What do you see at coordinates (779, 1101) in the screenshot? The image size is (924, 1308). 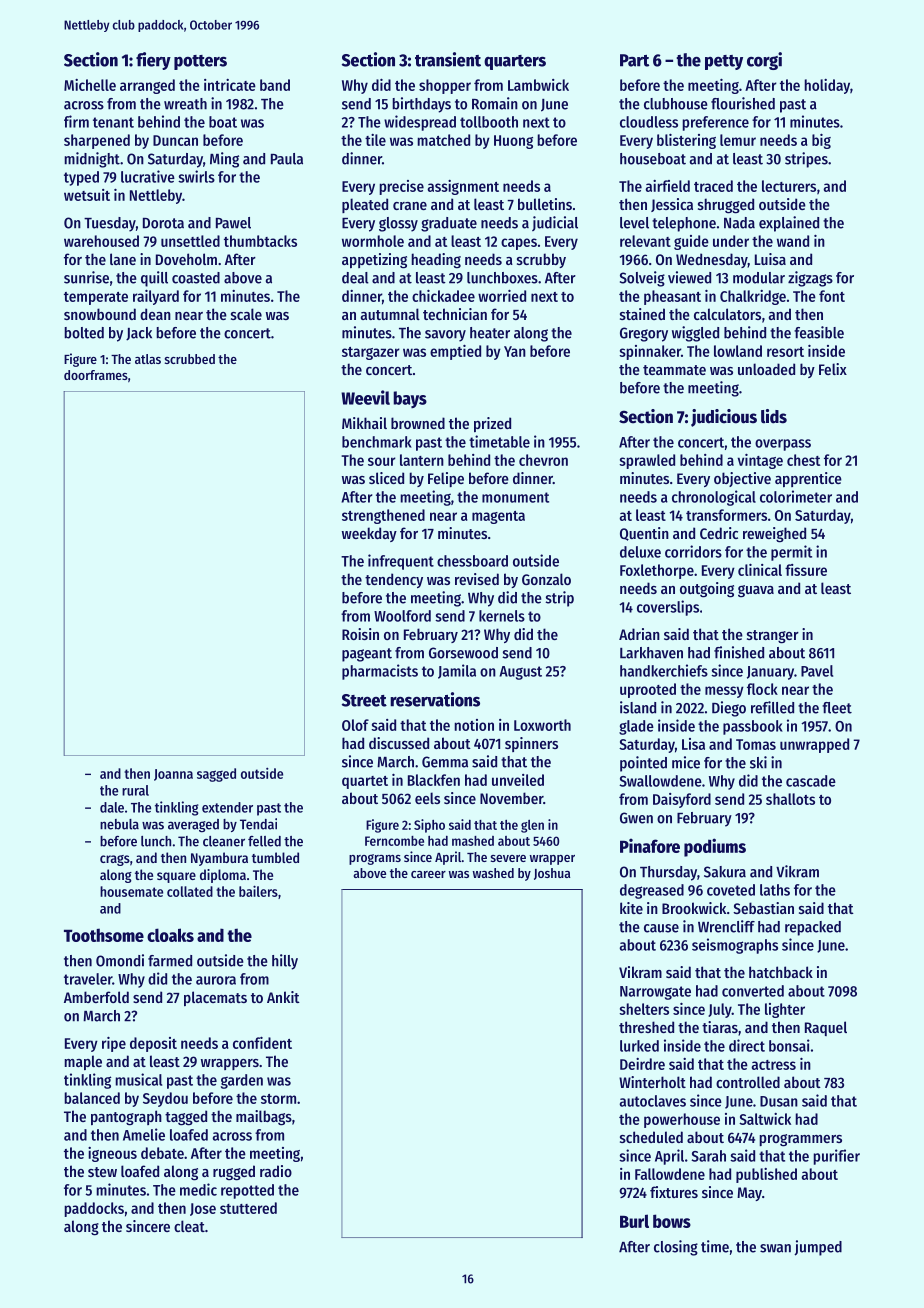 I see `Dusan` at bounding box center [779, 1101].
